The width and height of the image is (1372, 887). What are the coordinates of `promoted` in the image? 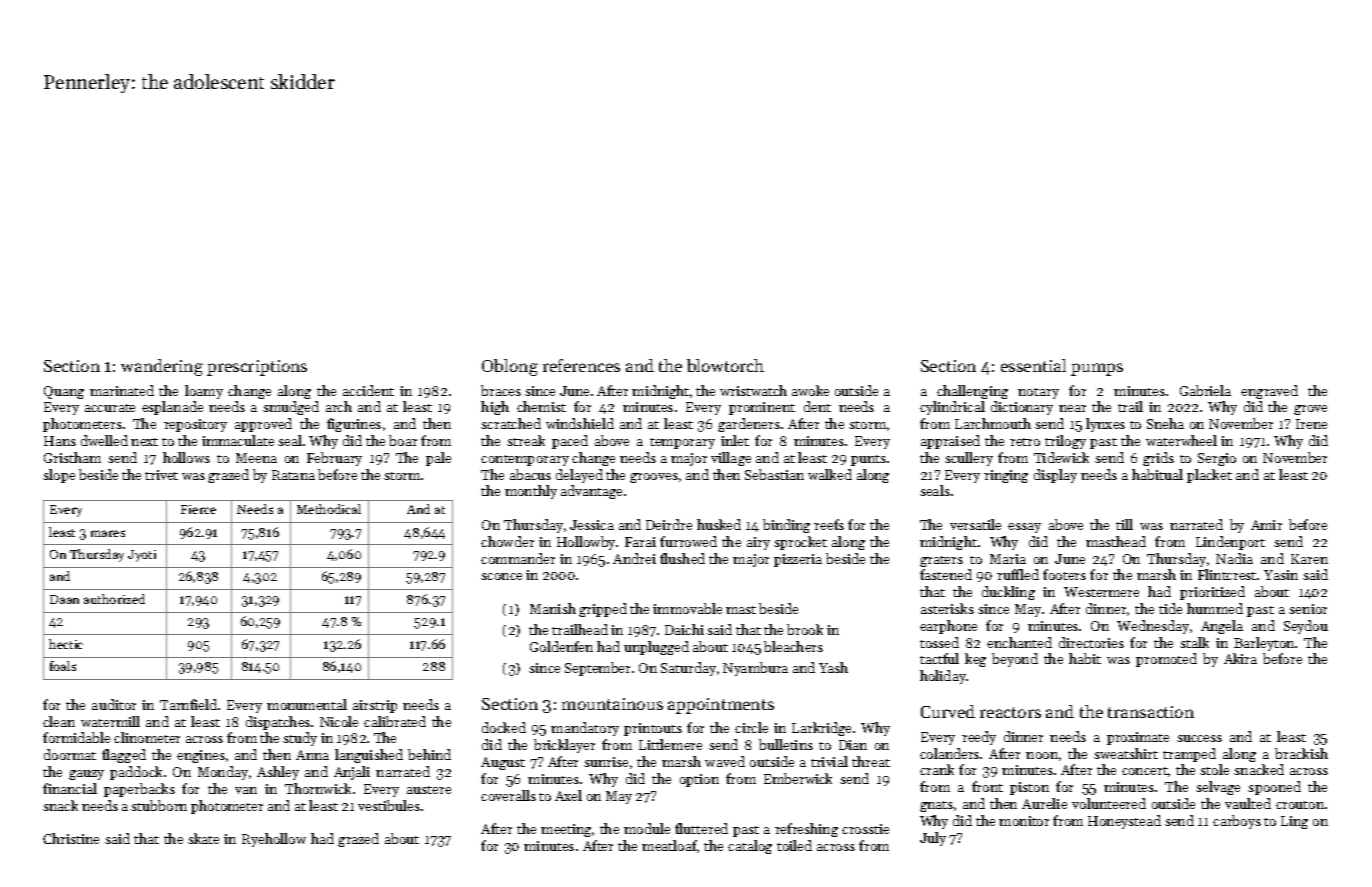 It's located at (1166, 660).
